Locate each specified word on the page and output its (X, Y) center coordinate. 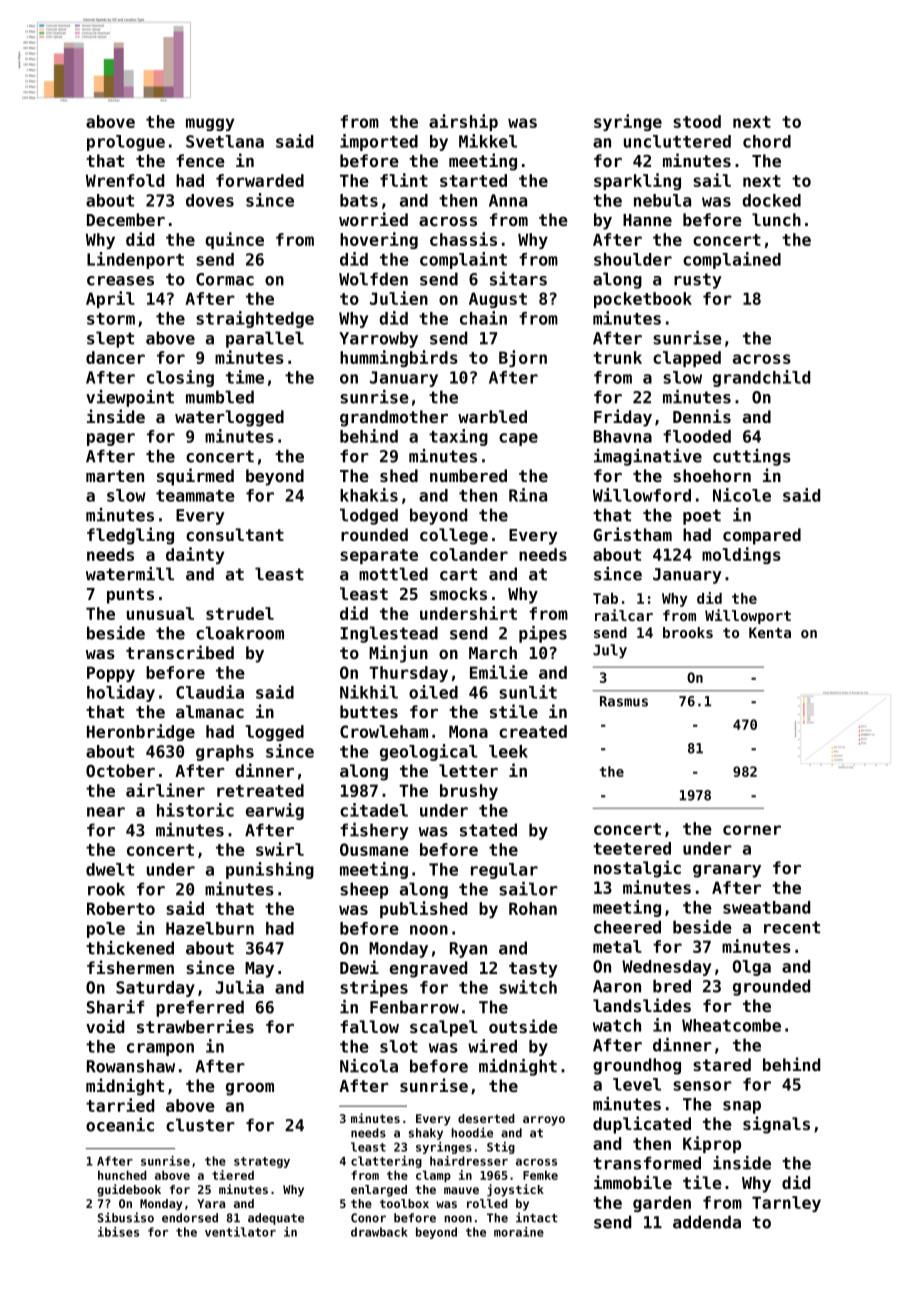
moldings (741, 555)
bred (672, 986)
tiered (233, 1175)
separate (379, 556)
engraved (428, 969)
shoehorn (712, 475)
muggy (210, 124)
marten (115, 476)
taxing (458, 437)
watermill (130, 574)
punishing (270, 870)
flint (404, 180)
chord (767, 141)
